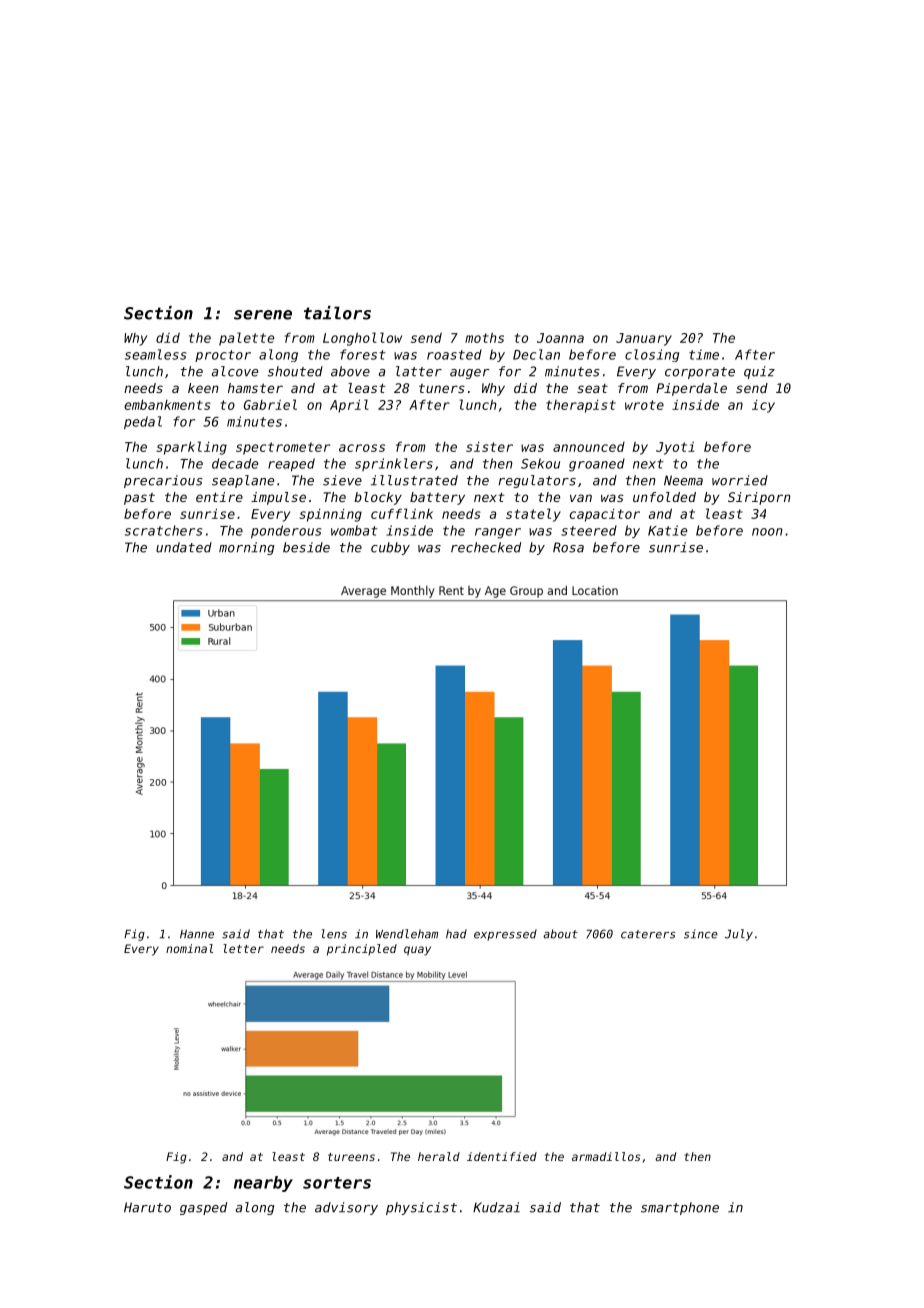 The image size is (924, 1308). What do you see at coordinates (163, 481) in the image?
I see `precarious` at bounding box center [163, 481].
